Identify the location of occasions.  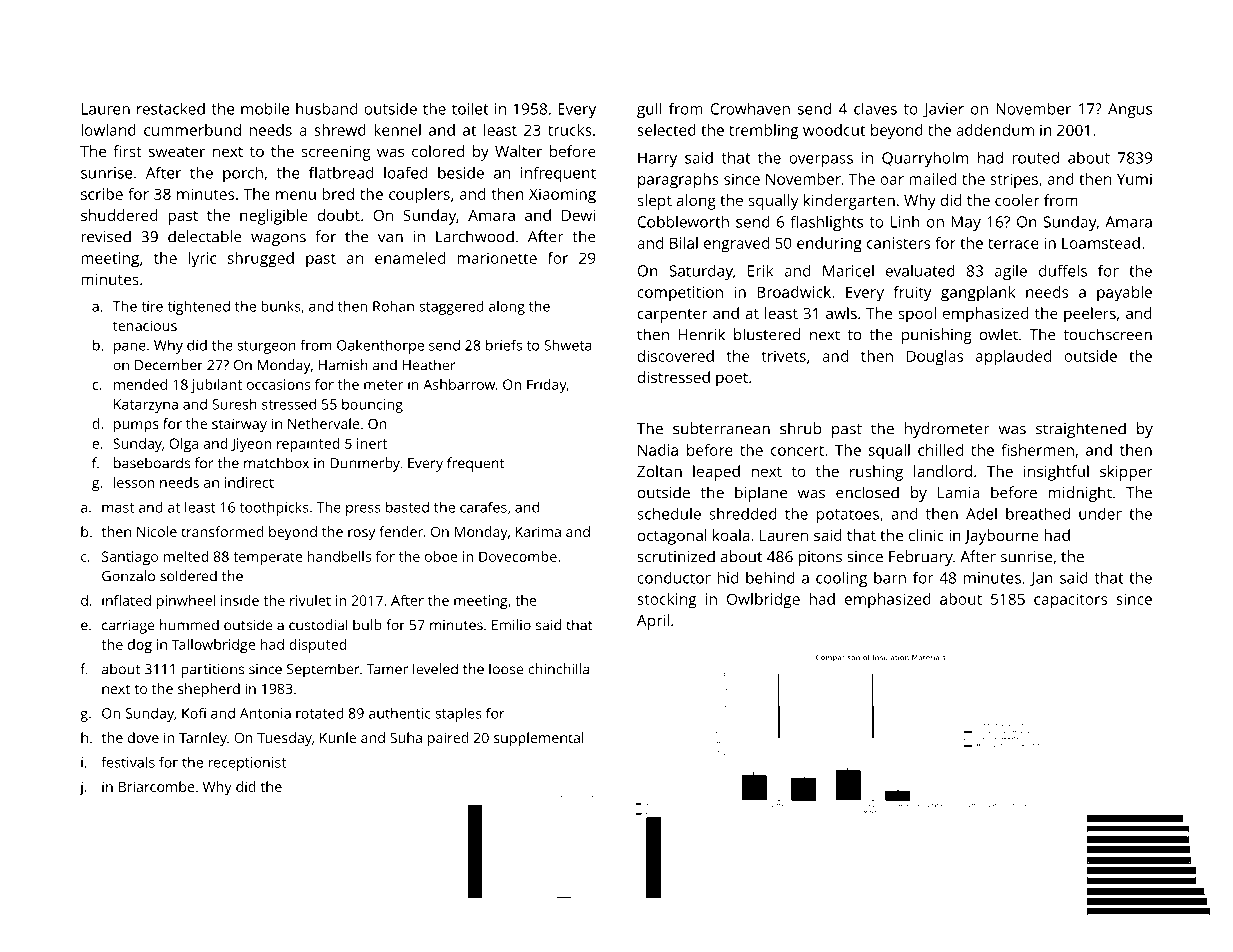
(278, 384).
